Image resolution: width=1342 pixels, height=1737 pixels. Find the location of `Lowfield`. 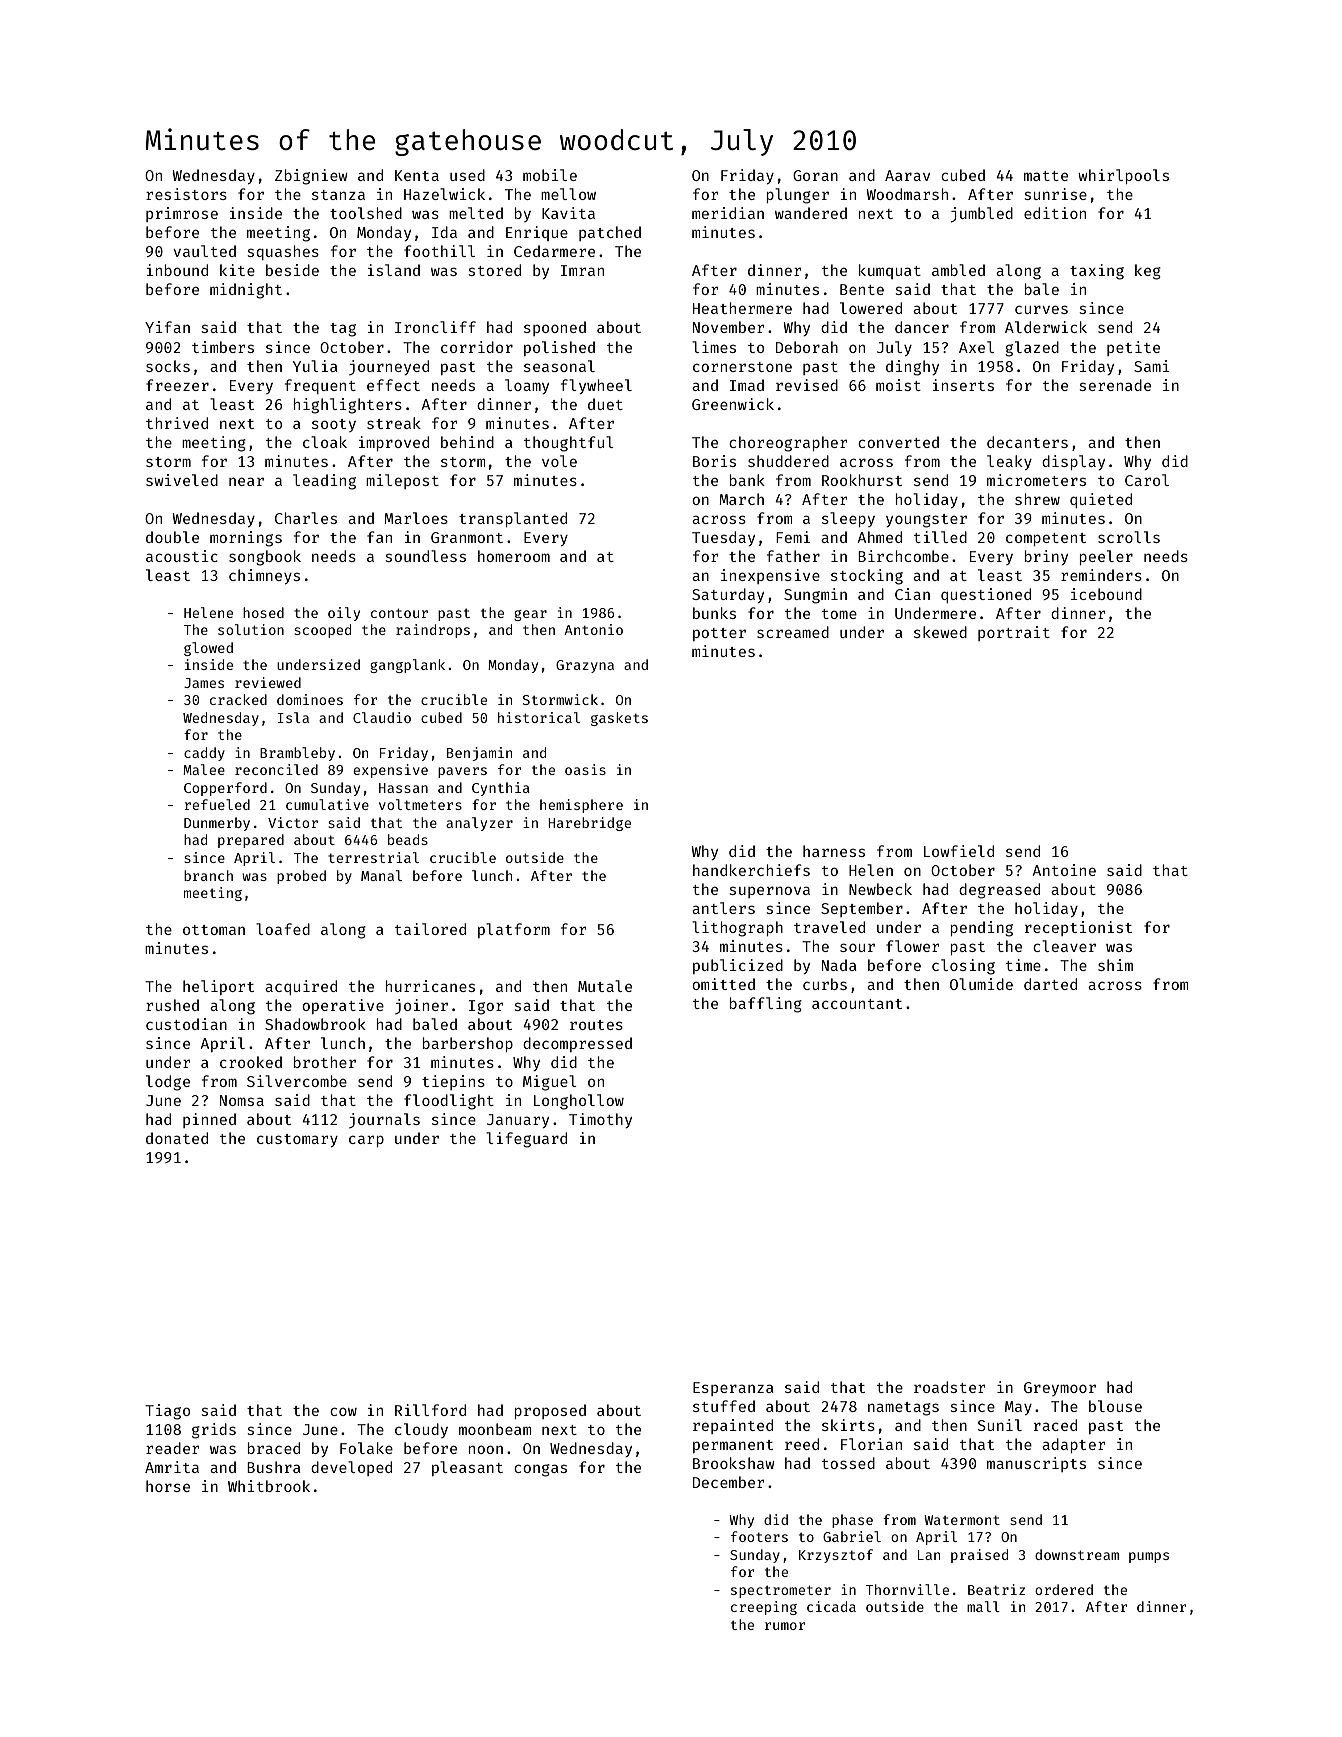

Lowfield is located at coordinates (959, 851).
